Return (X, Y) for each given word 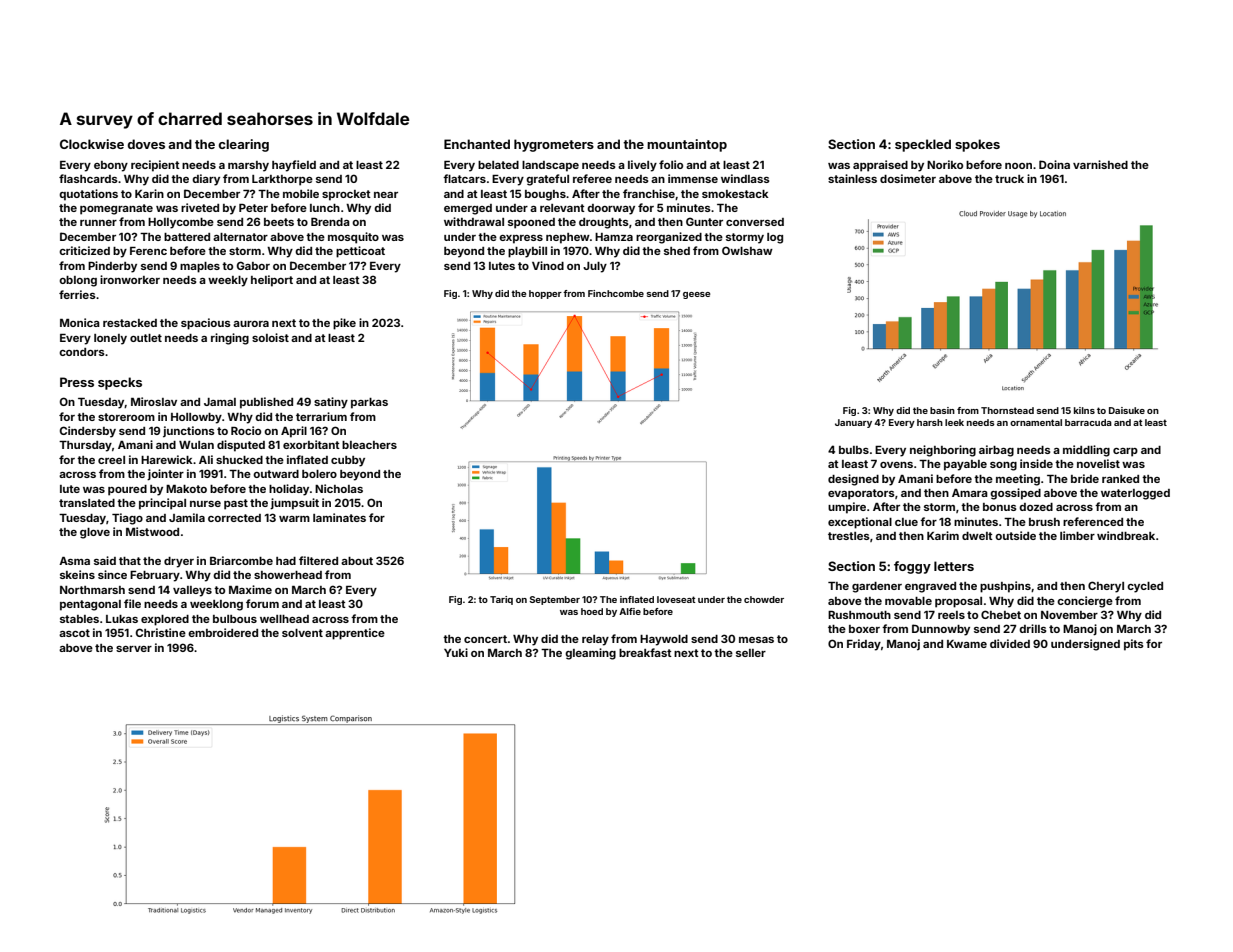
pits (1134, 645)
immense (693, 178)
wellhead (284, 619)
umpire (847, 508)
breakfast (645, 652)
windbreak (1126, 535)
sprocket (346, 195)
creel (111, 460)
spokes (977, 145)
